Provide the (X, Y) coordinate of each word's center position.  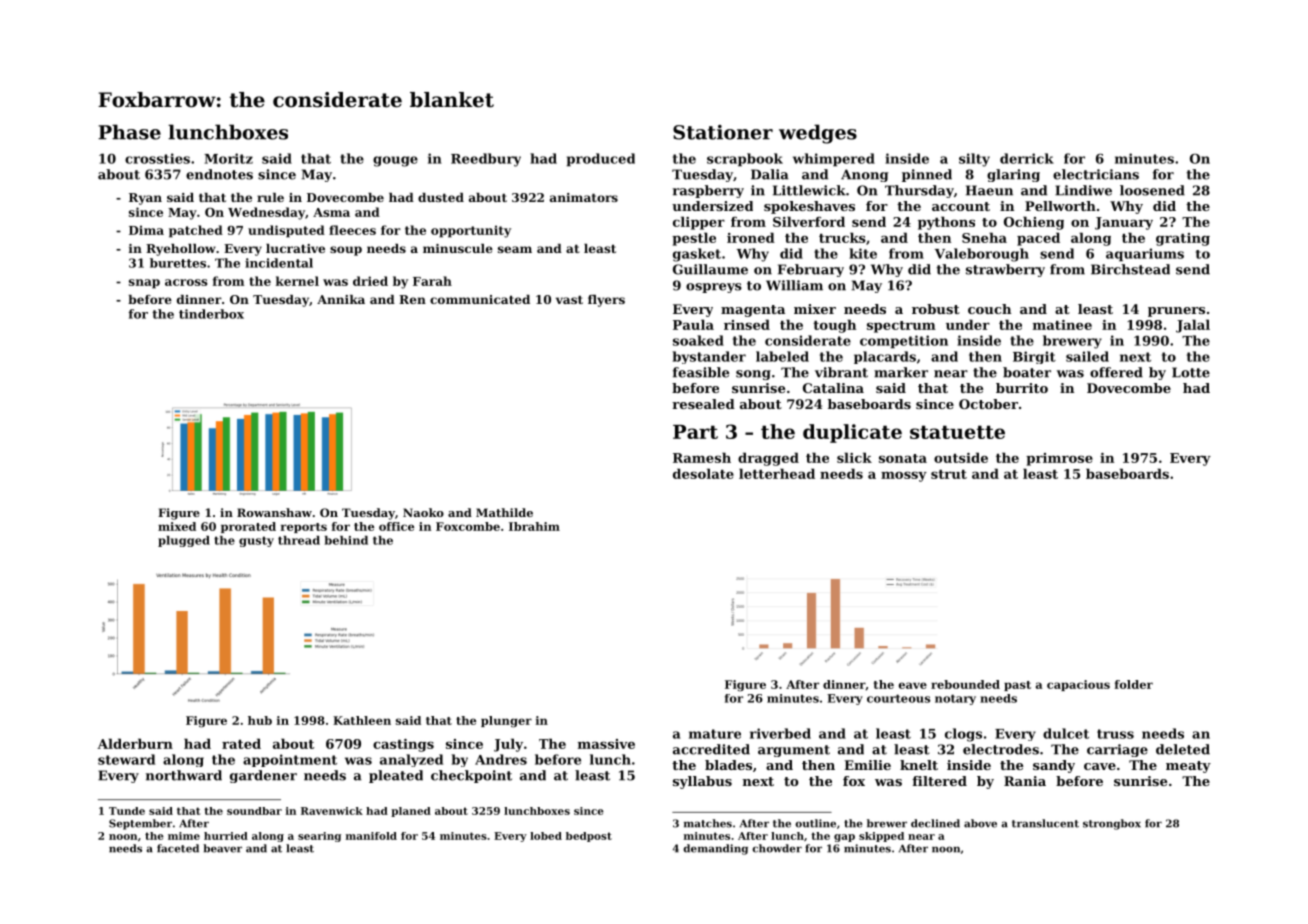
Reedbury (486, 160)
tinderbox (211, 314)
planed (411, 812)
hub (260, 720)
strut (949, 474)
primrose (1059, 459)
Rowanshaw (274, 512)
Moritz (228, 158)
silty (974, 160)
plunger (506, 722)
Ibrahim (534, 526)
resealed (703, 404)
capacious (1078, 685)
